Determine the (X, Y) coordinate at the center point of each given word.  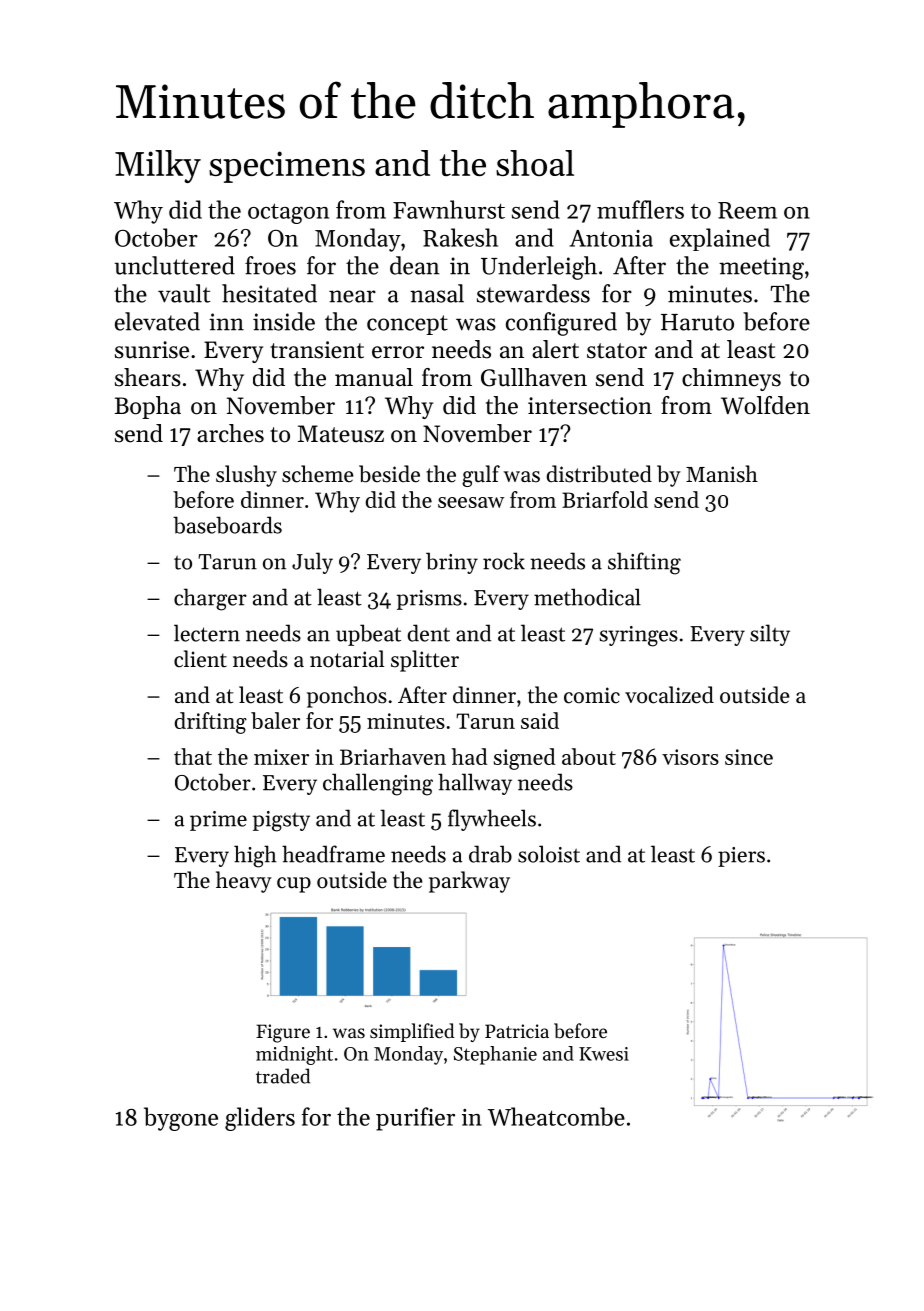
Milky (158, 166)
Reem (747, 210)
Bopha (148, 407)
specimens (287, 167)
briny (452, 563)
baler (275, 720)
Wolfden (765, 405)
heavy (244, 882)
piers (741, 857)
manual (374, 377)
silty (770, 635)
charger (210, 599)
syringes (638, 636)
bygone (181, 1119)
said (540, 720)
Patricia (517, 1031)
